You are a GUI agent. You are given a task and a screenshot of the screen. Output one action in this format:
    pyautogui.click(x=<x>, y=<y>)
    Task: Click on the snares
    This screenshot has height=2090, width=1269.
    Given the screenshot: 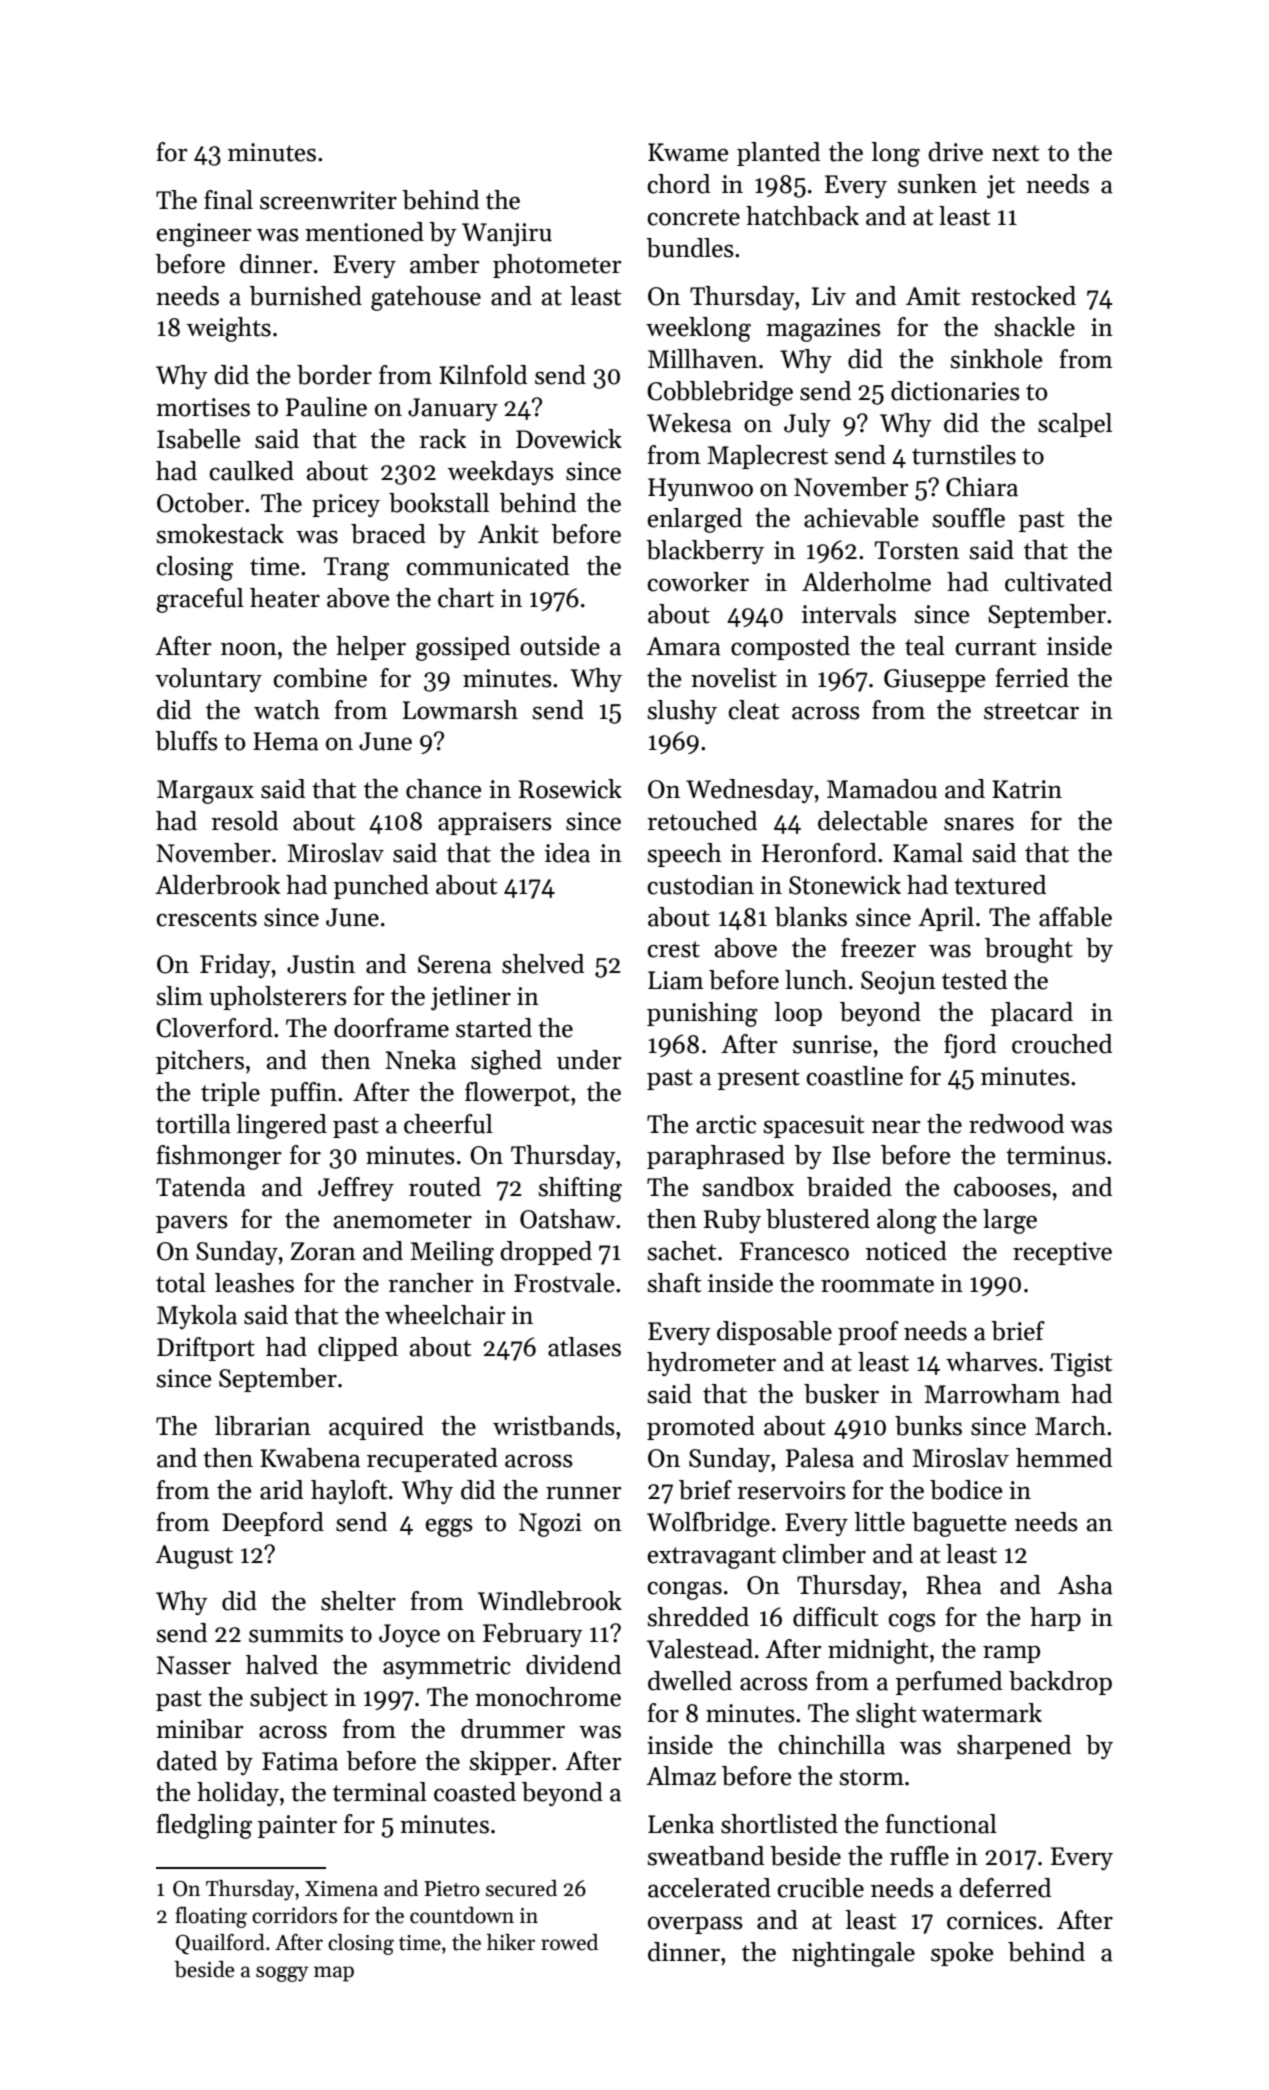 What is the action you would take?
    pyautogui.click(x=979, y=824)
